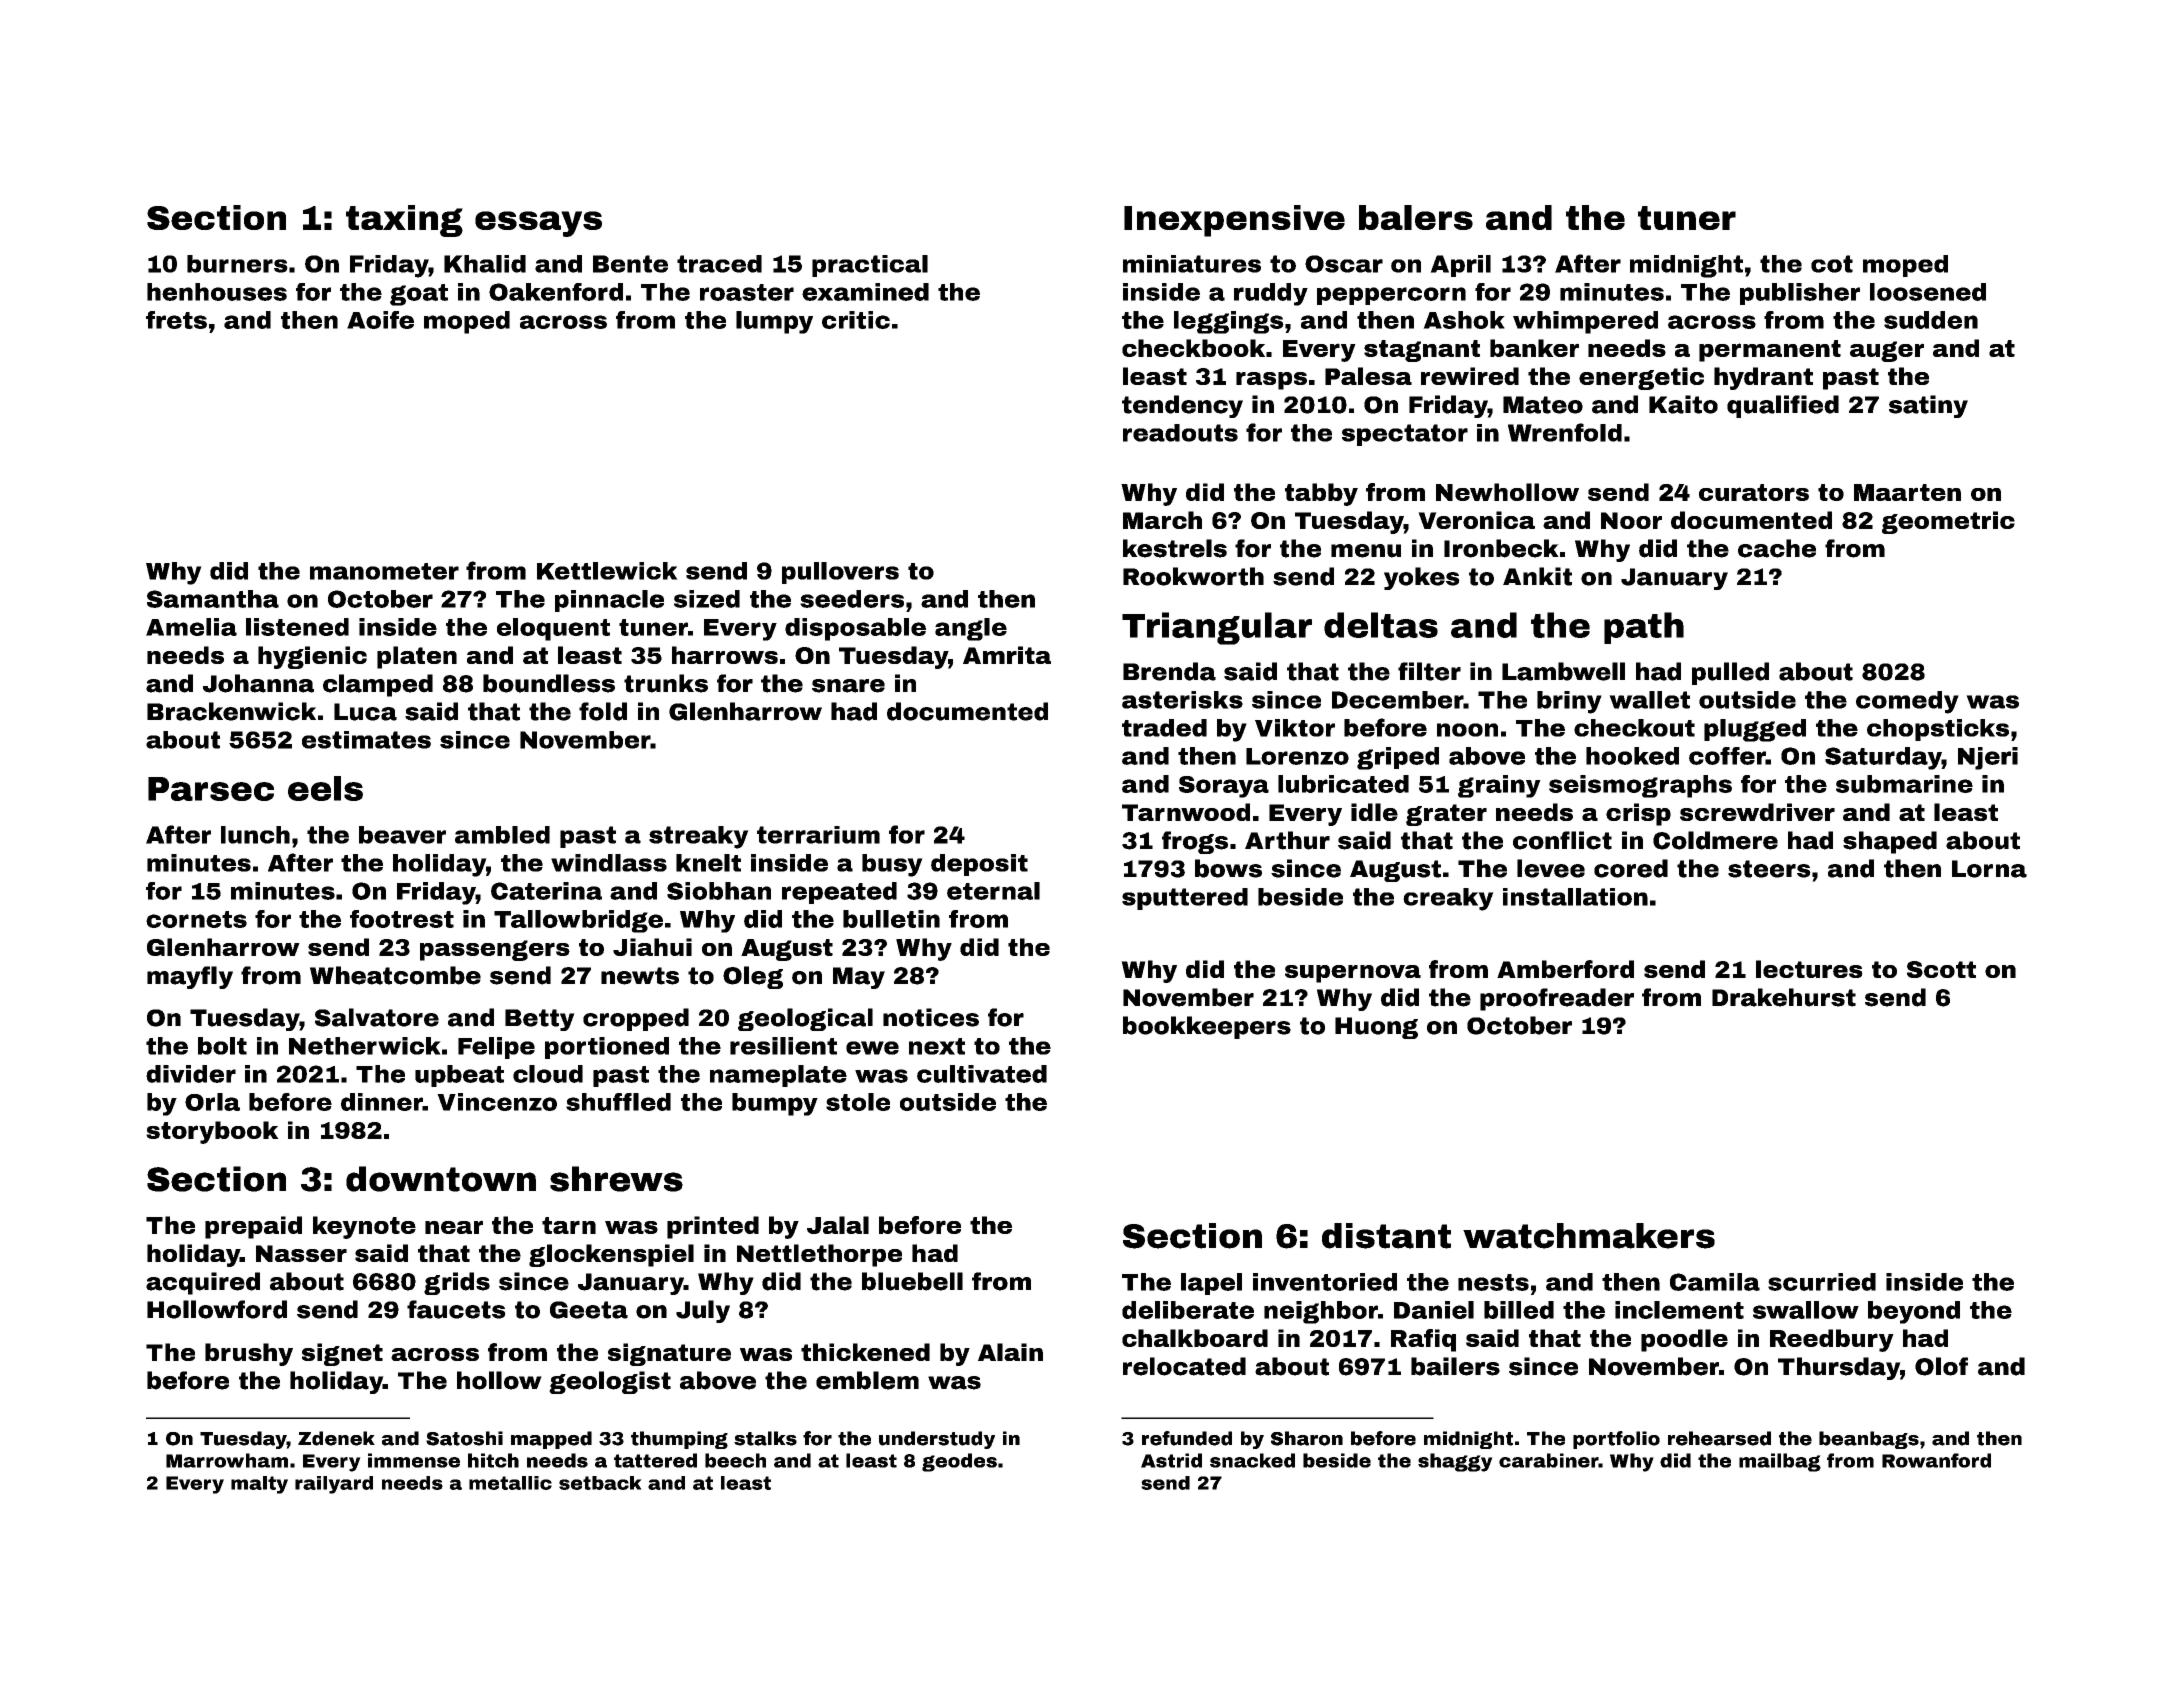  What do you see at coordinates (1907, 702) in the screenshot?
I see `comedy` at bounding box center [1907, 702].
